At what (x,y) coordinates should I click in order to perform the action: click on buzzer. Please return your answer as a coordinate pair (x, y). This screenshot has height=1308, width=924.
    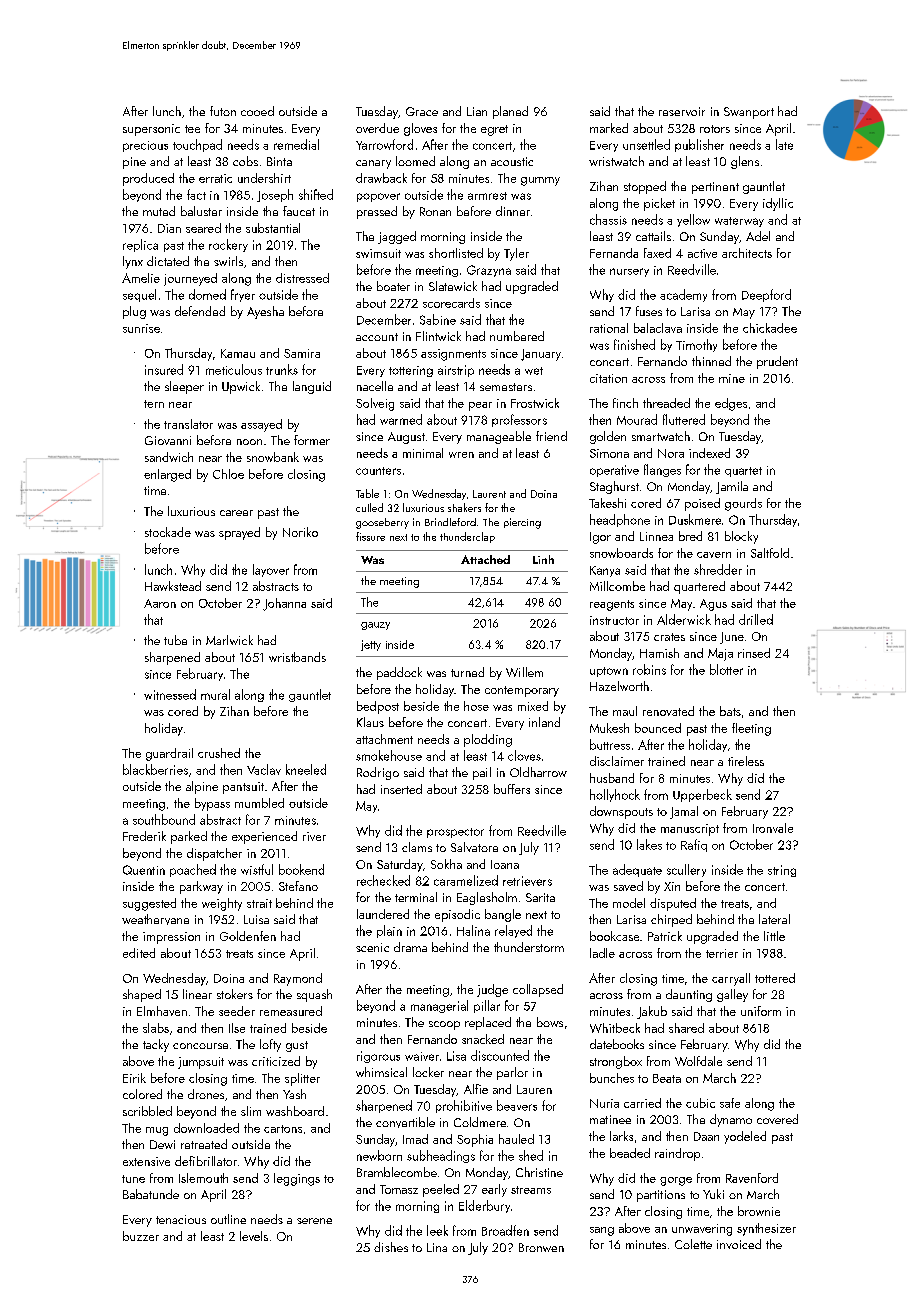
    Looking at the image, I should click on (141, 1236).
